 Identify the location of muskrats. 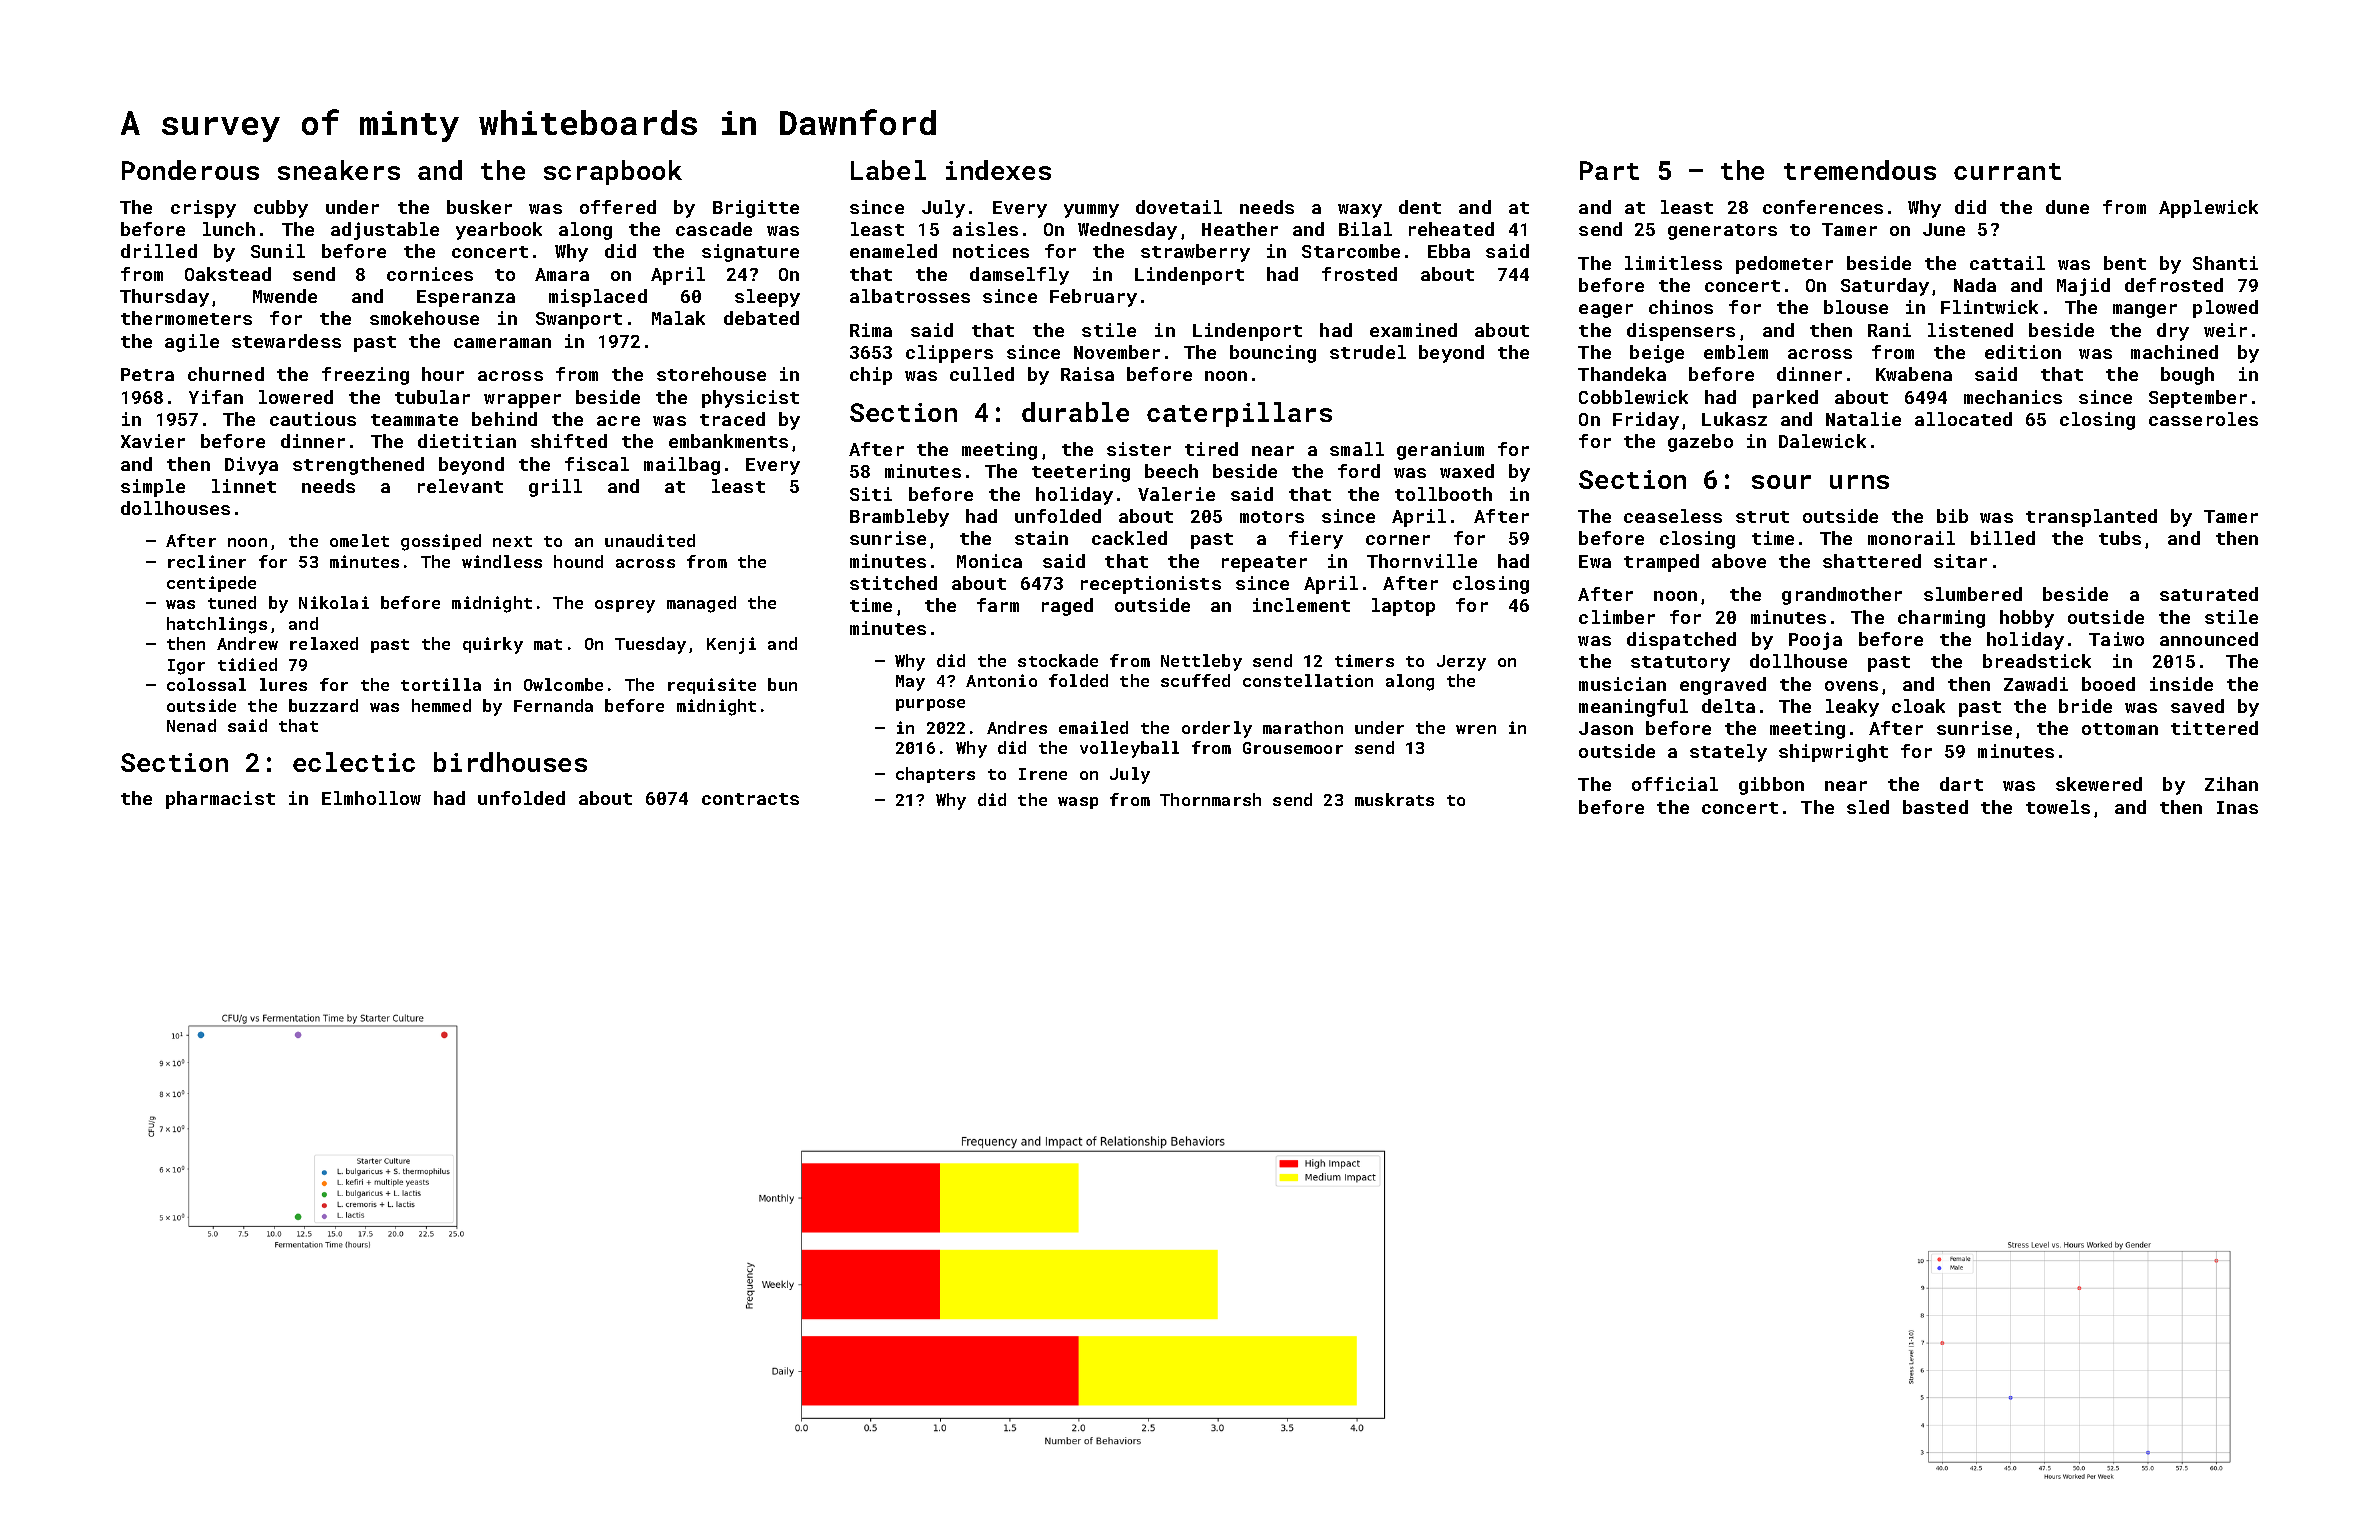
(1394, 799).
